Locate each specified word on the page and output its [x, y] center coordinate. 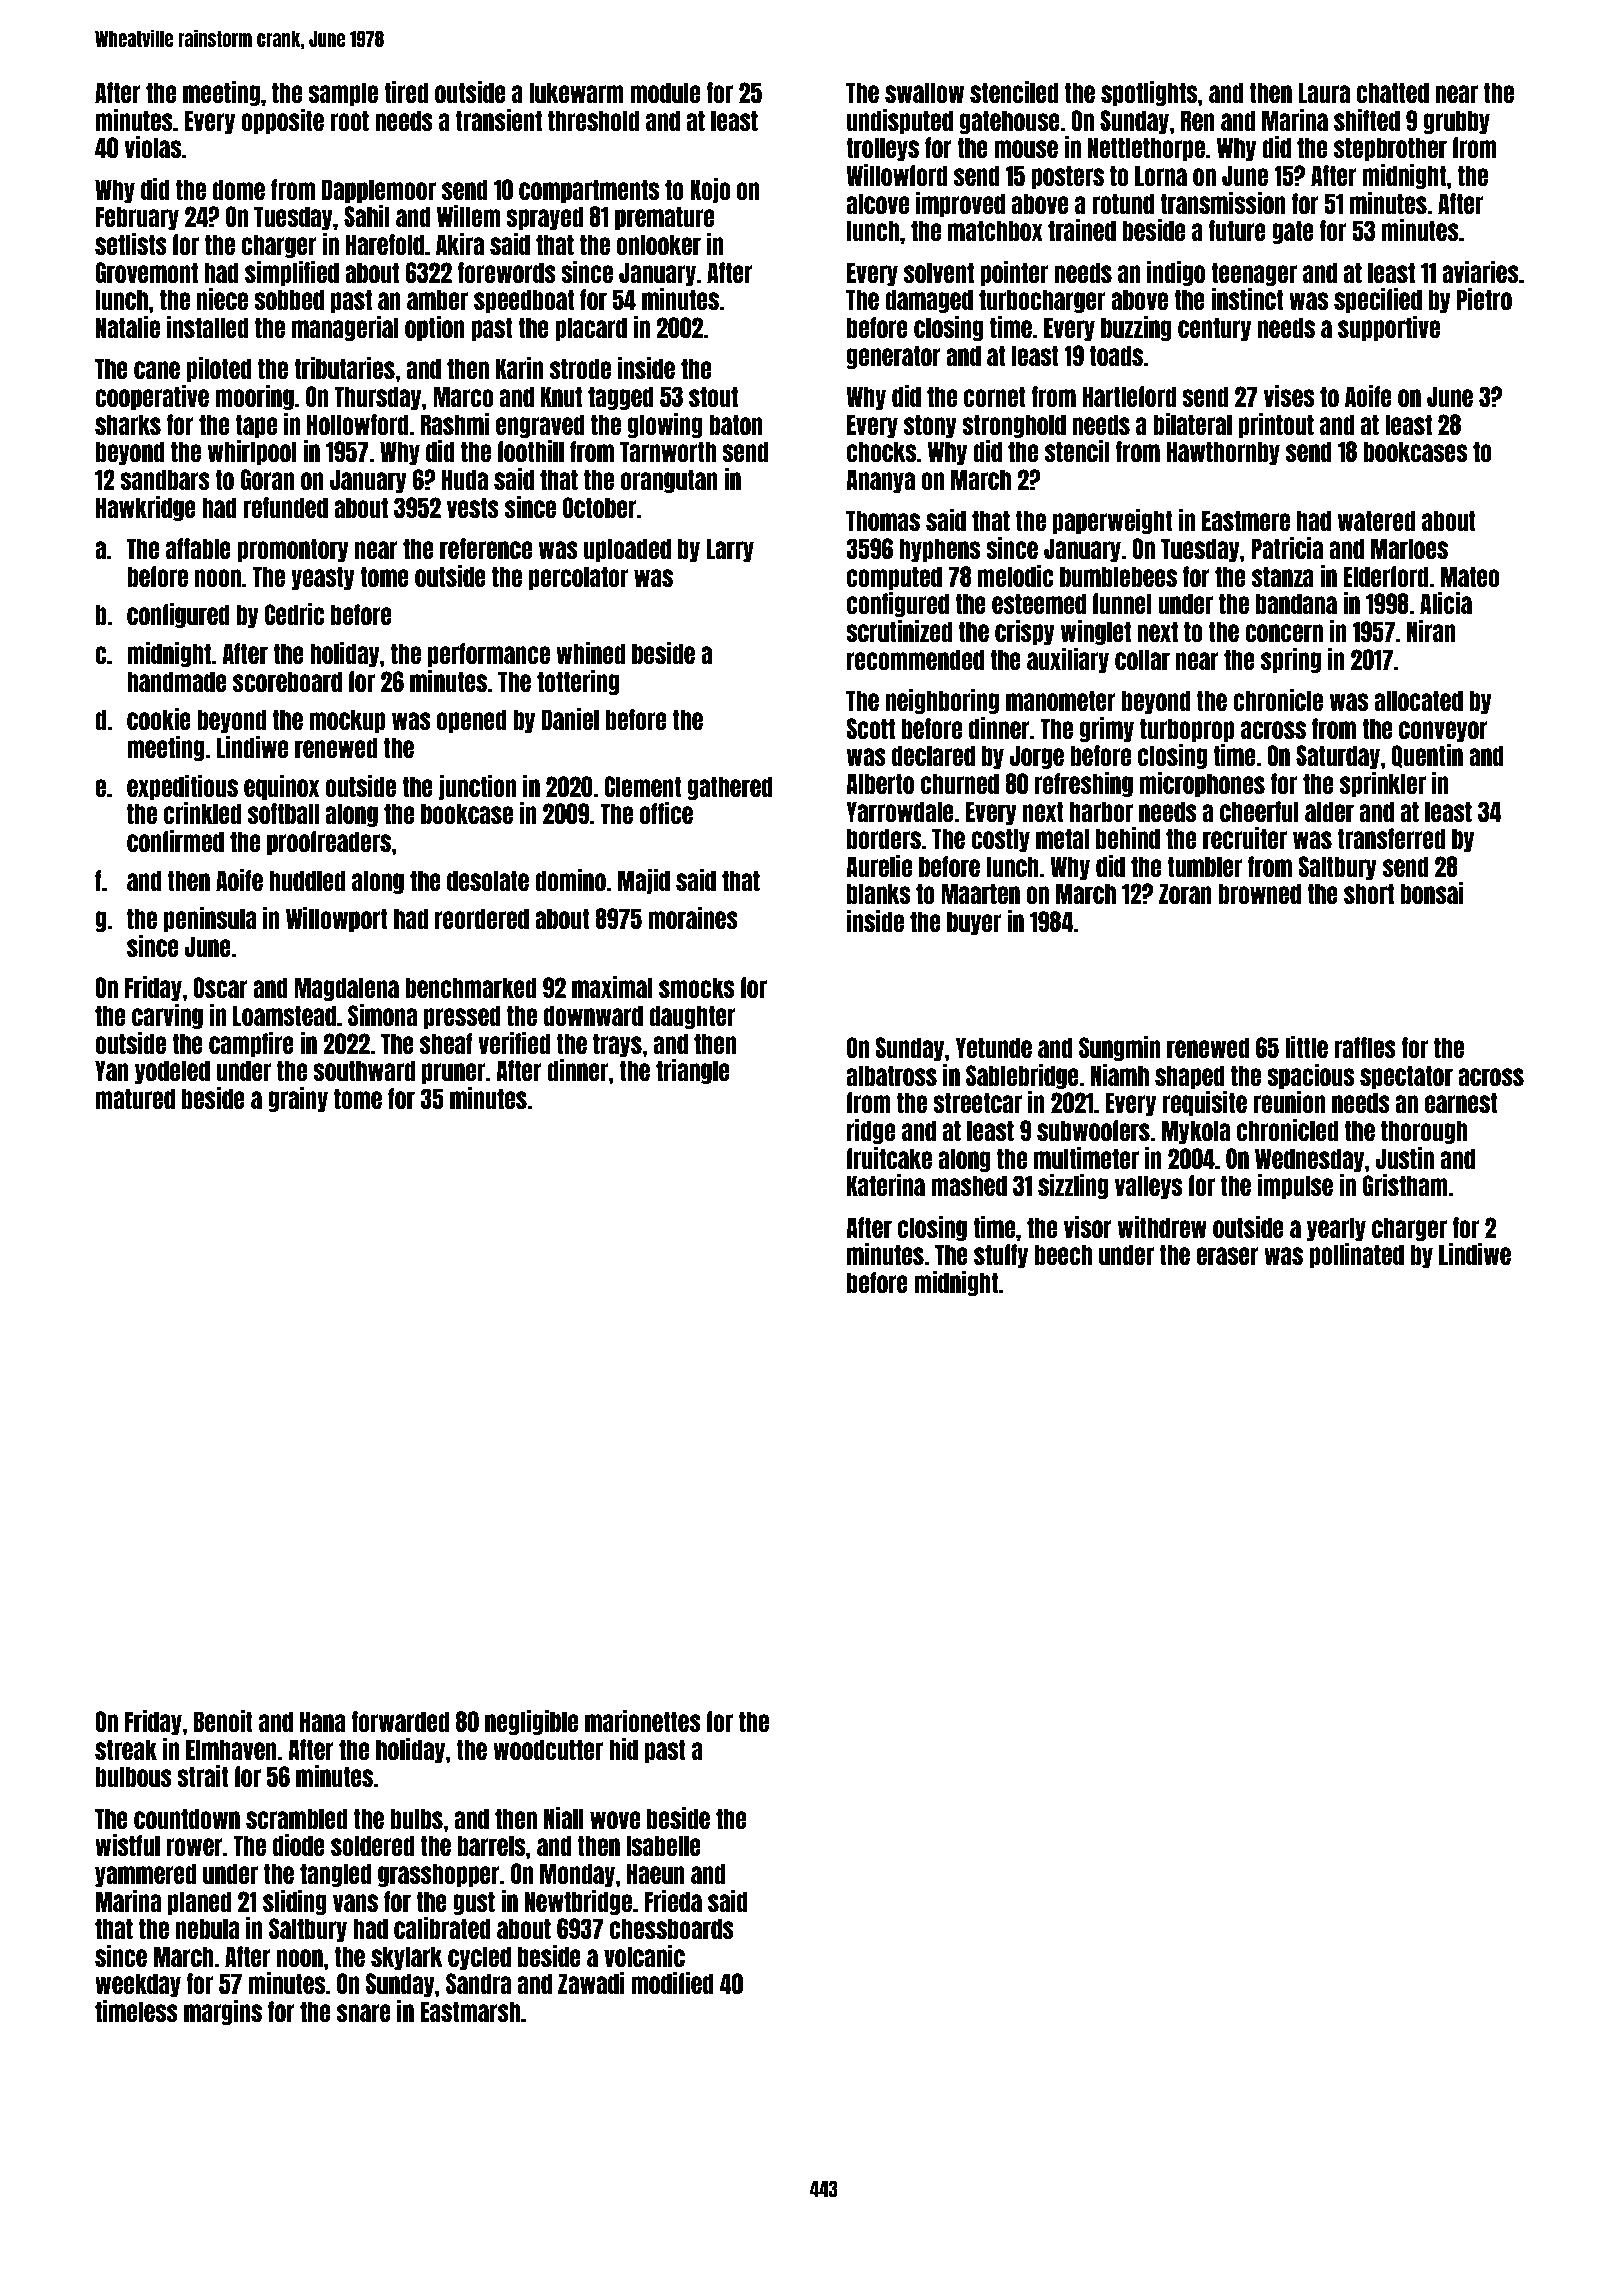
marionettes [643, 1721]
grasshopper [439, 1875]
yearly [1336, 1229]
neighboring [942, 701]
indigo [1176, 273]
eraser [1227, 1256]
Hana [323, 1721]
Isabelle [663, 1845]
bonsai [1431, 893]
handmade [177, 681]
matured [135, 1098]
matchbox [995, 230]
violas [152, 147]
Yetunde [994, 1047]
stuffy [1001, 1256]
